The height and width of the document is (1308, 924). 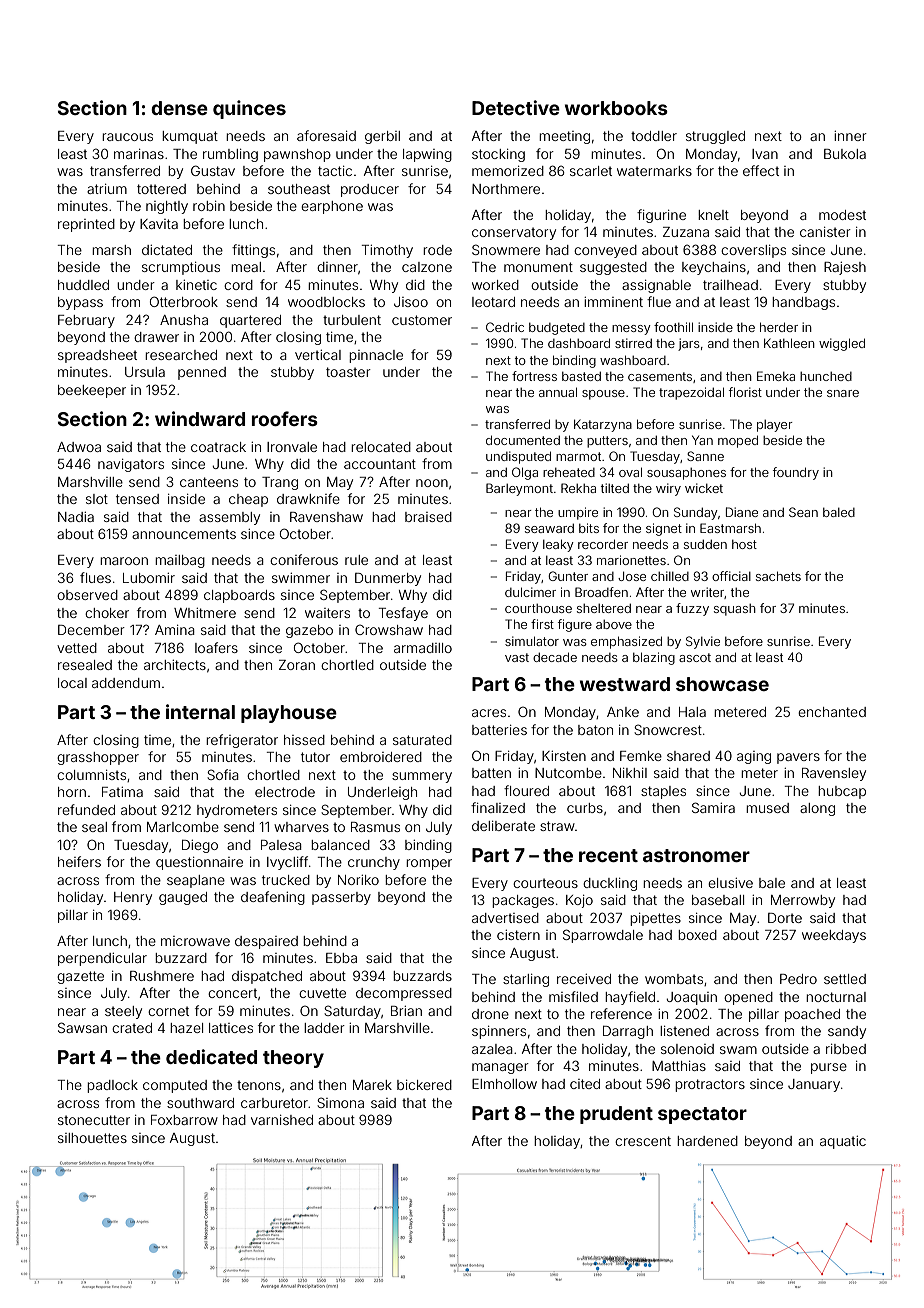 I want to click on maroon, so click(x=124, y=561).
